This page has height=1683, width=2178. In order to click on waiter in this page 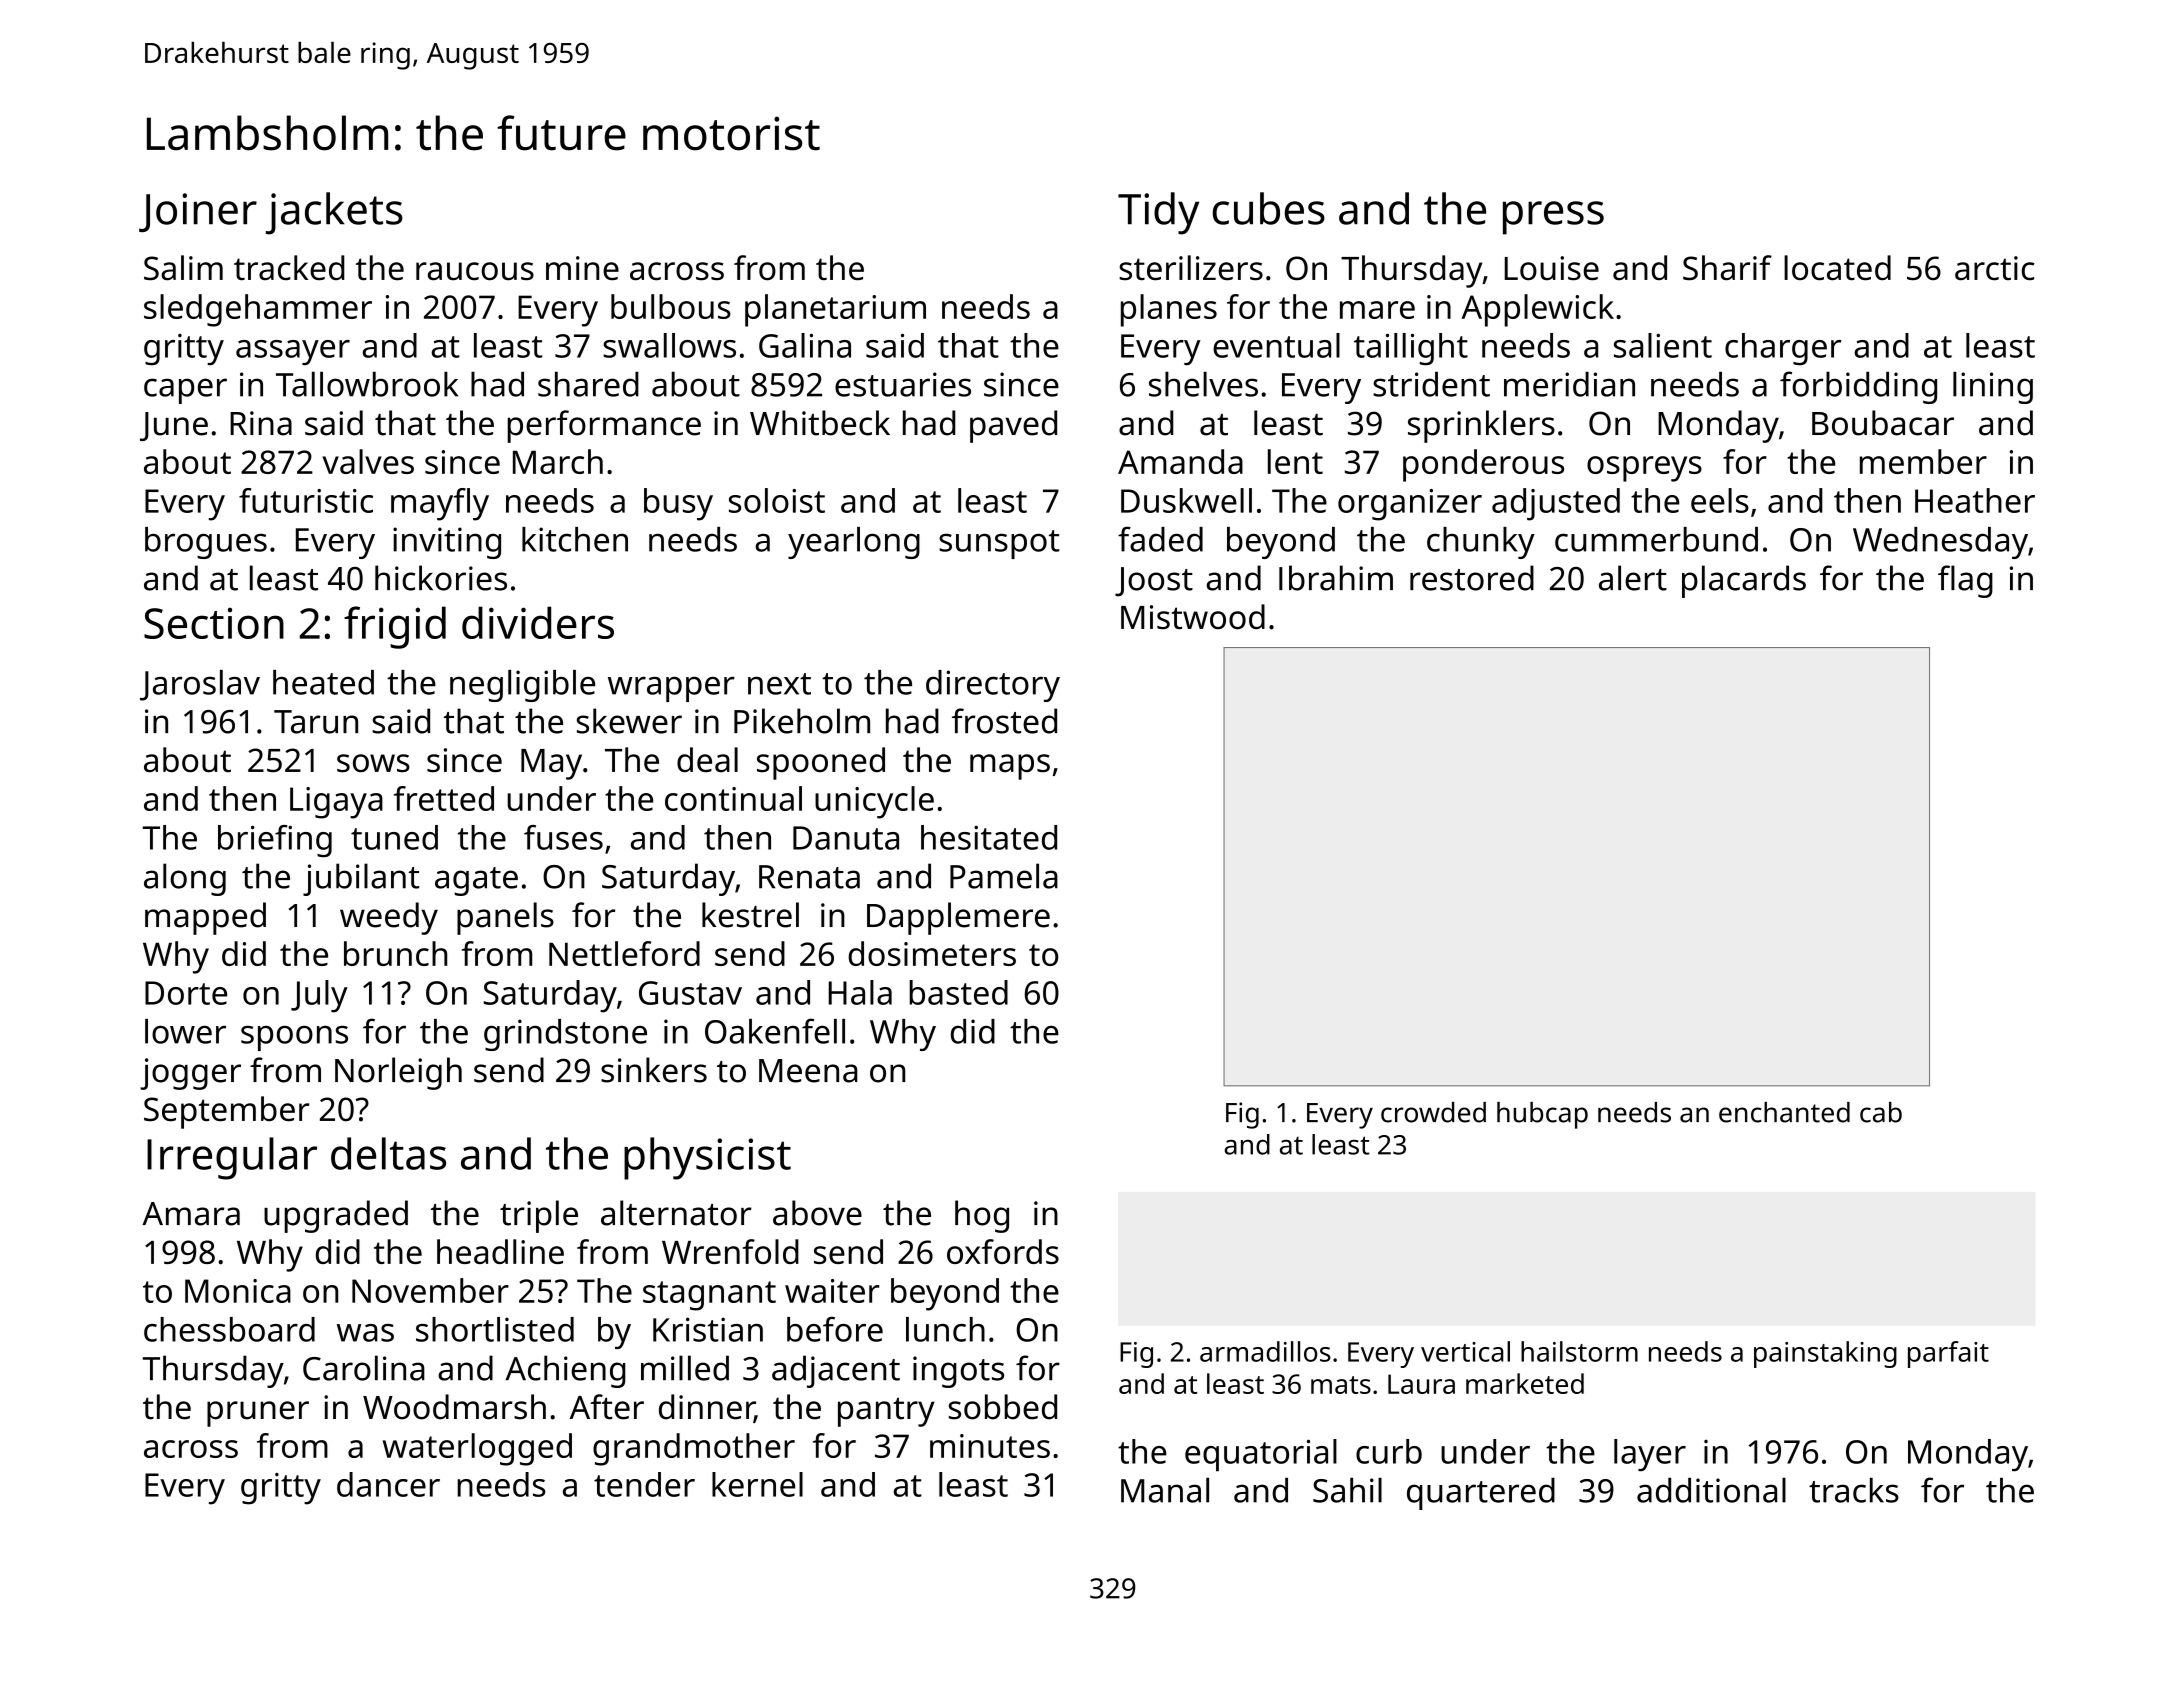, I will do `click(832, 1291)`.
